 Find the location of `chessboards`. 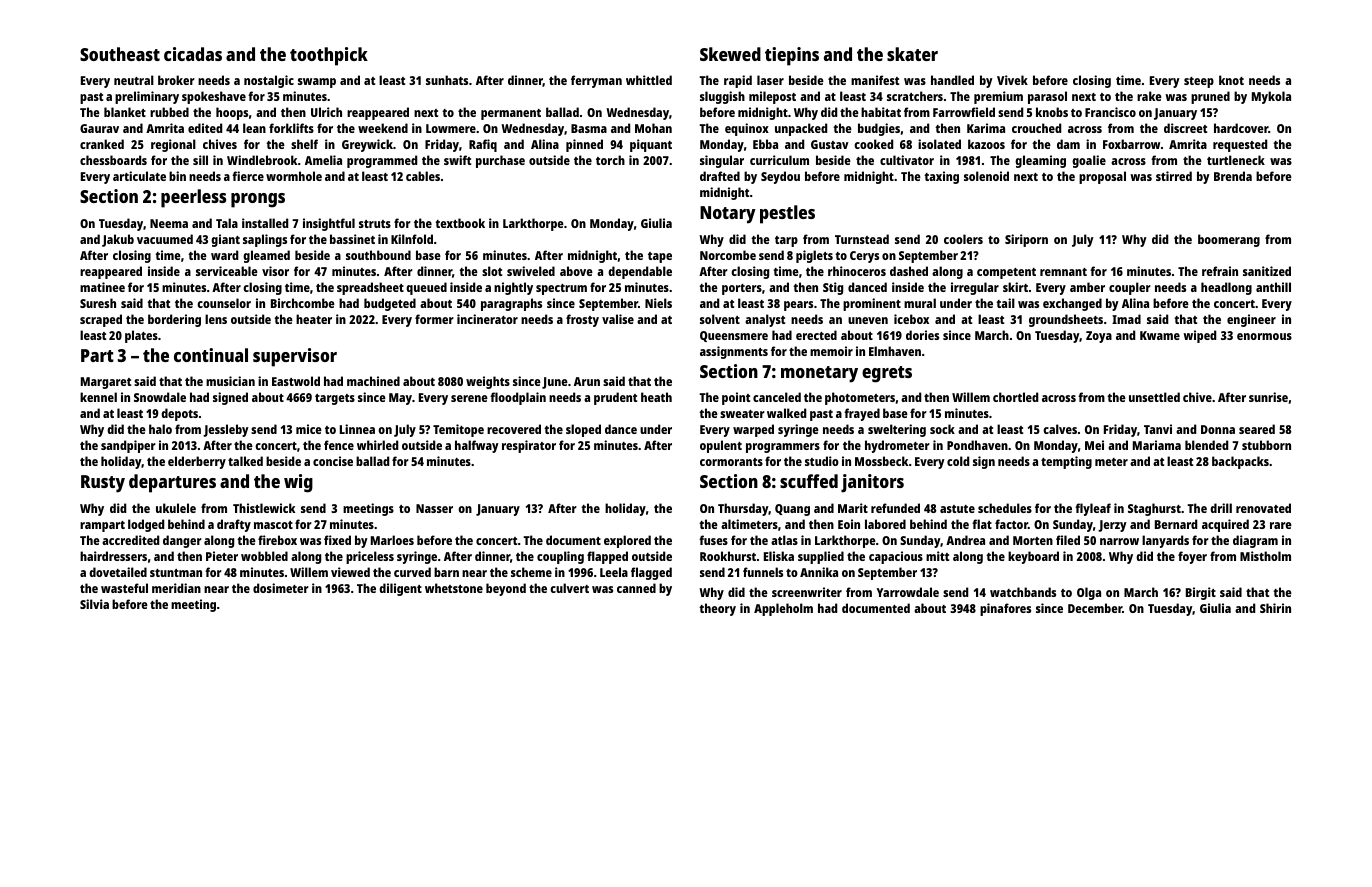

chessboards is located at coordinates (113, 160).
